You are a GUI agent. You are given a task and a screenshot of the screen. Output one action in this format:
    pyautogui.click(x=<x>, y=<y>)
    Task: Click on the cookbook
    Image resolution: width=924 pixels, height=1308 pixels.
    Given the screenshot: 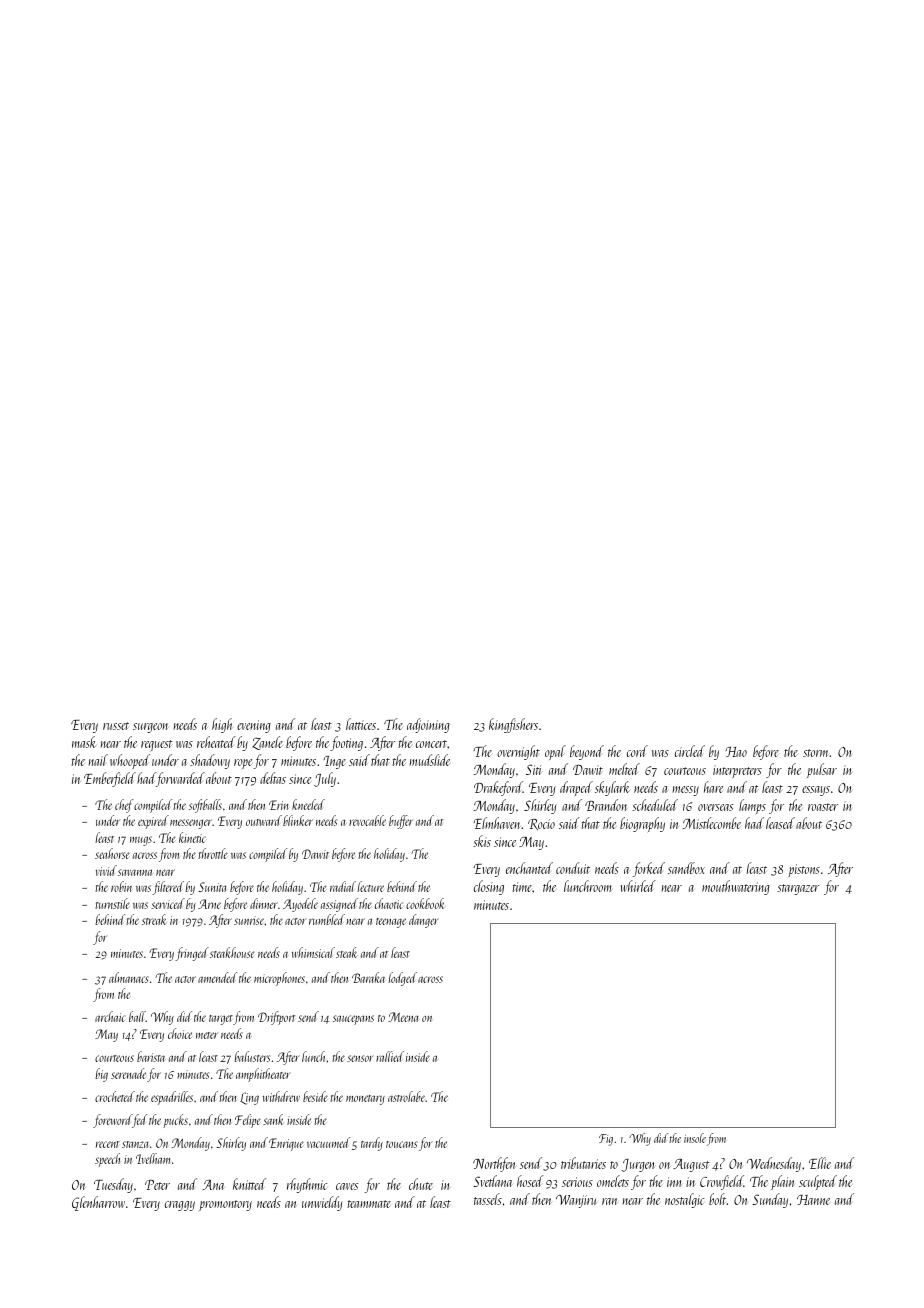 What is the action you would take?
    pyautogui.click(x=425, y=903)
